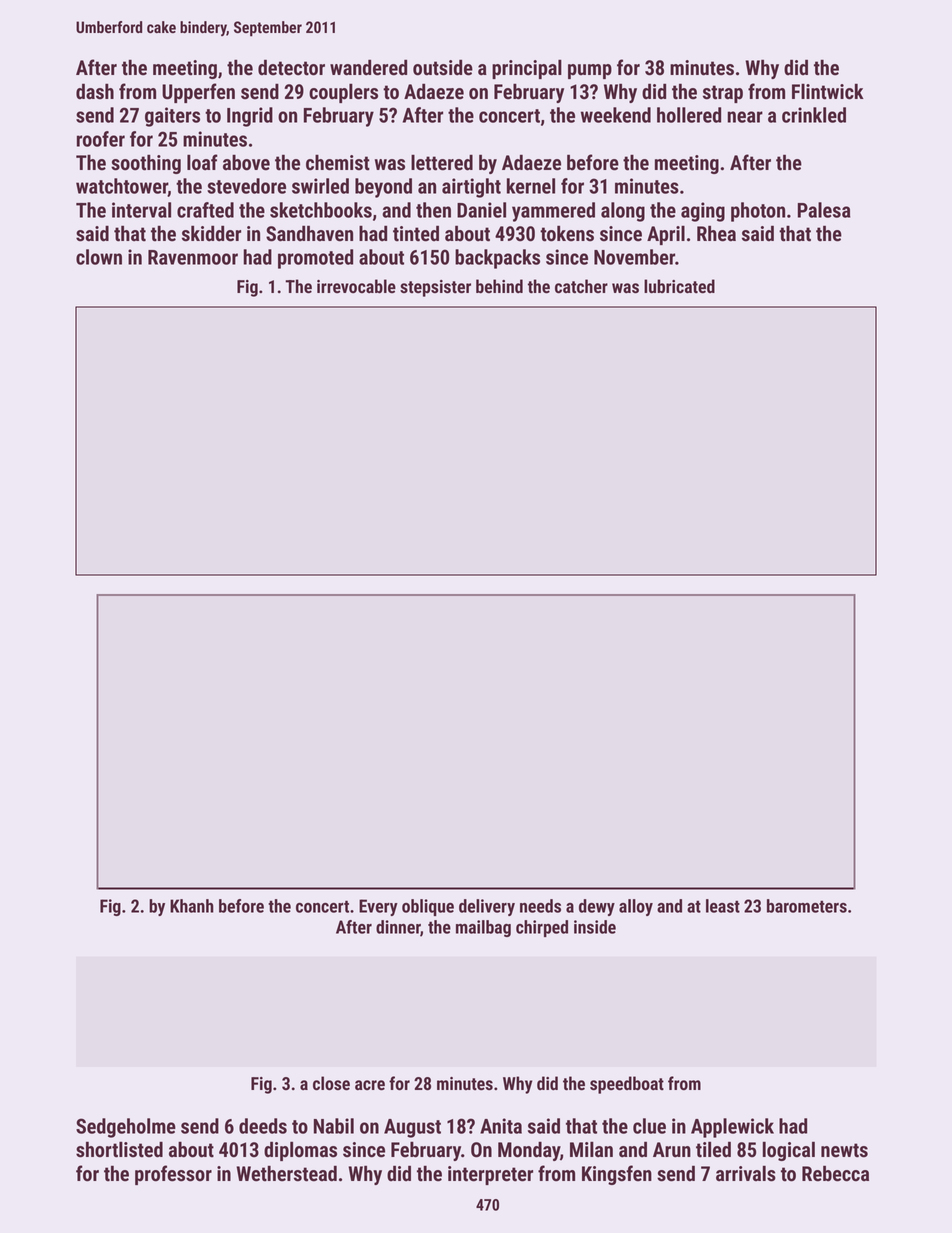  What do you see at coordinates (99, 257) in the document?
I see `clown` at bounding box center [99, 257].
